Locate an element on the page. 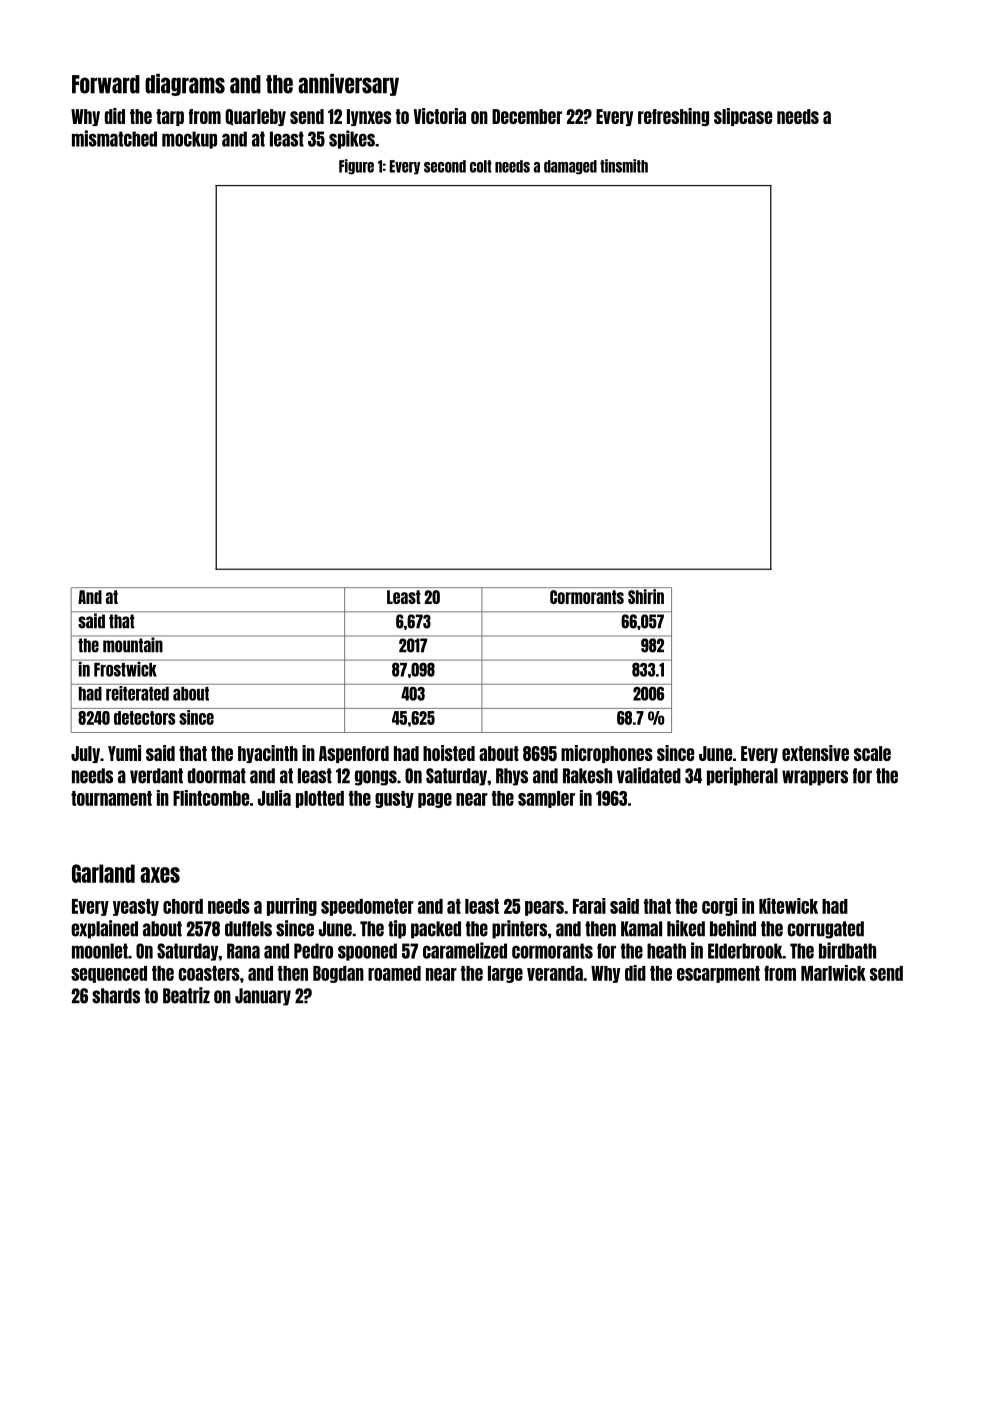 This document has height=1402, width=987. damaged is located at coordinates (570, 167).
